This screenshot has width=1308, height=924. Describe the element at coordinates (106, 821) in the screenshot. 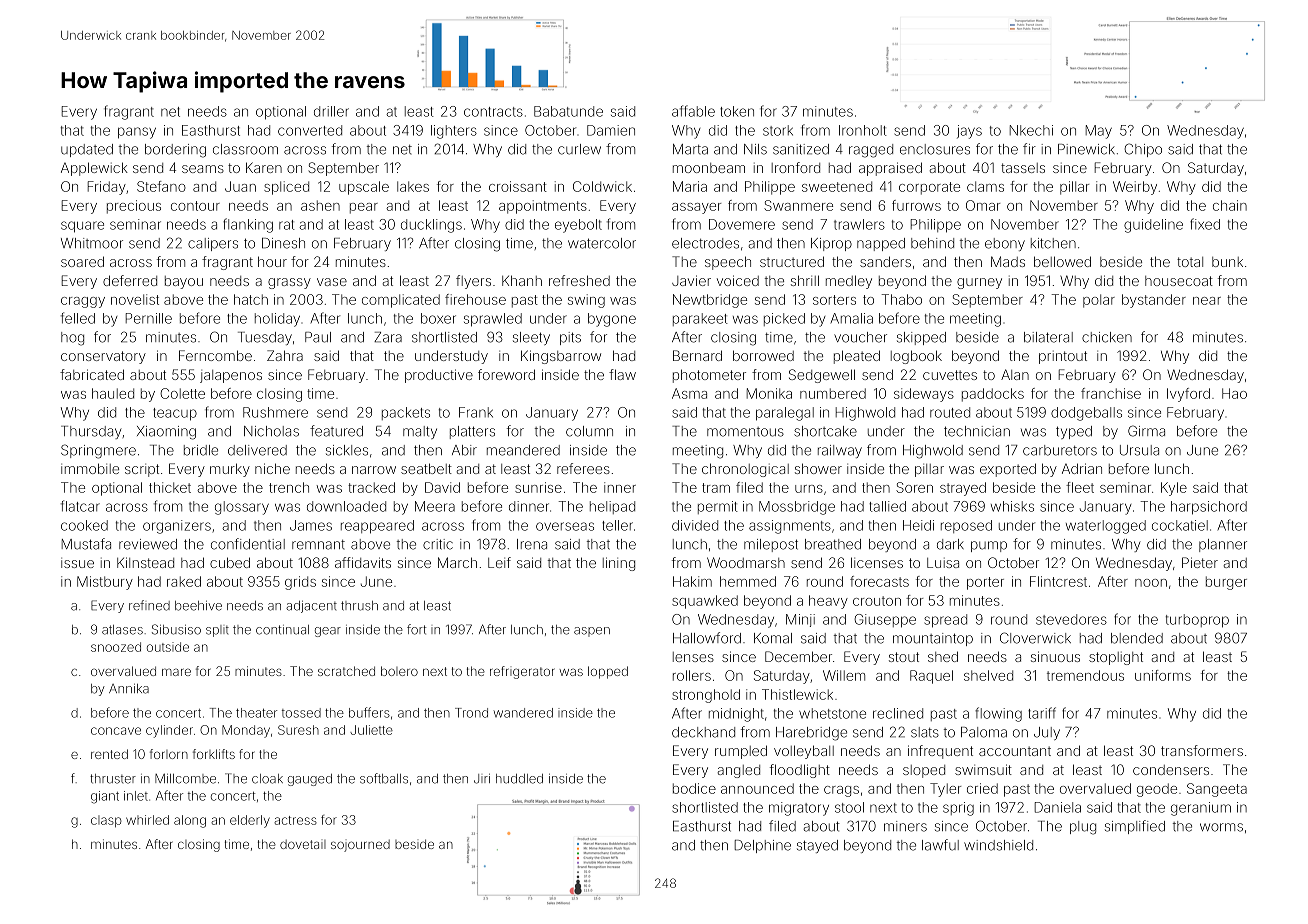

I see `clasp` at that location.
